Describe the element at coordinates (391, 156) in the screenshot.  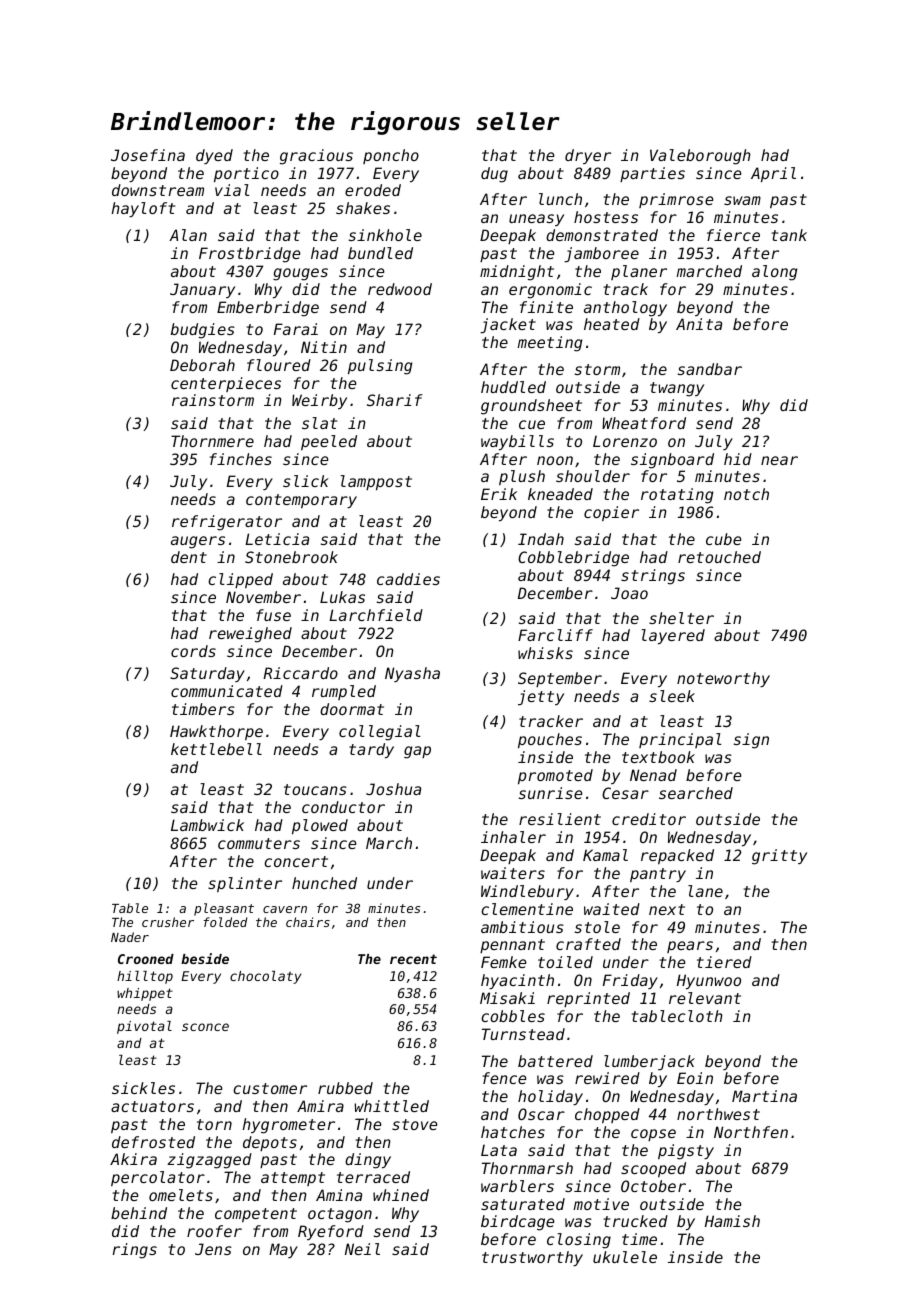
I see `poncho` at that location.
